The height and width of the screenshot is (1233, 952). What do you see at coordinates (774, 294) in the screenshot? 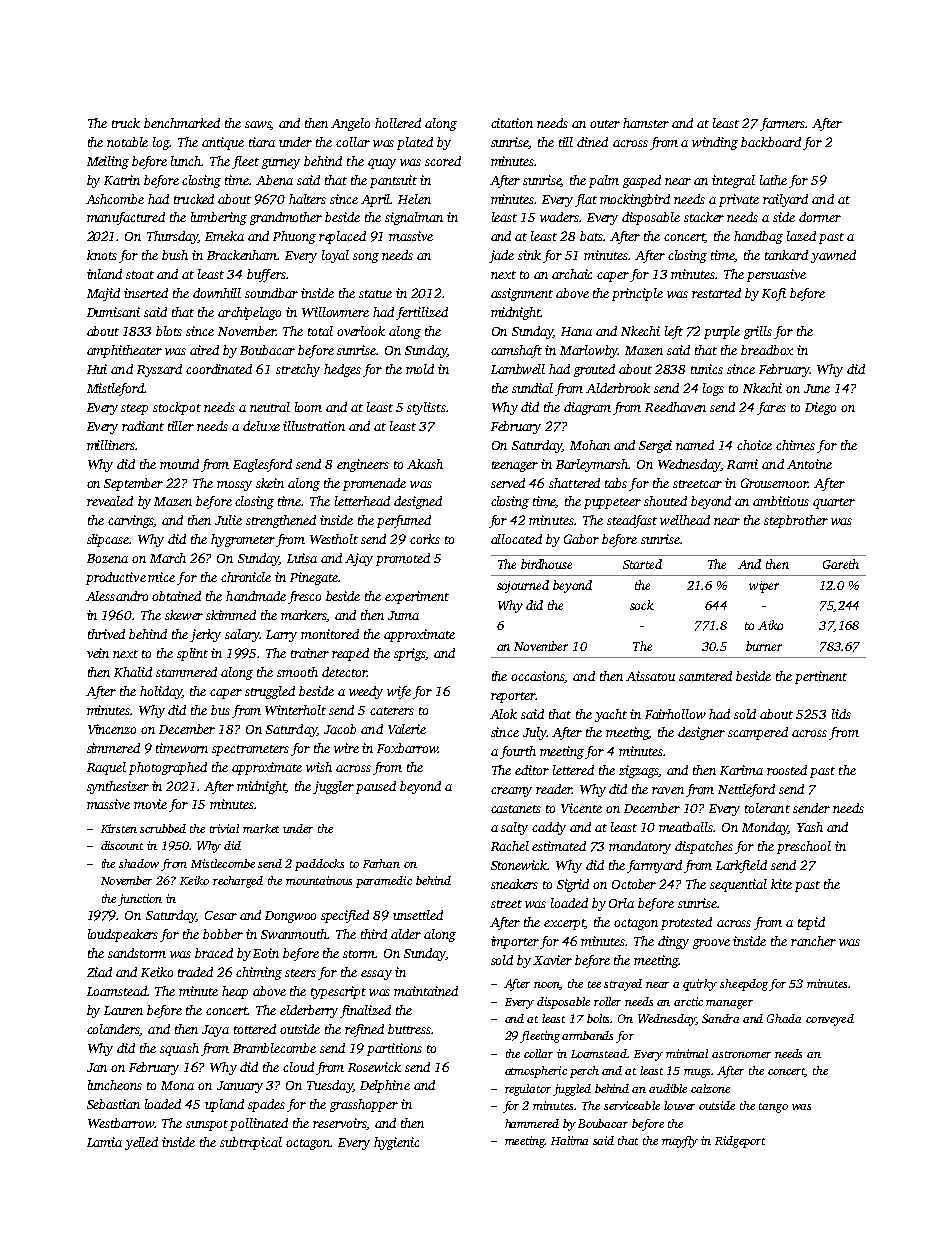
I see `Kofi` at bounding box center [774, 294].
